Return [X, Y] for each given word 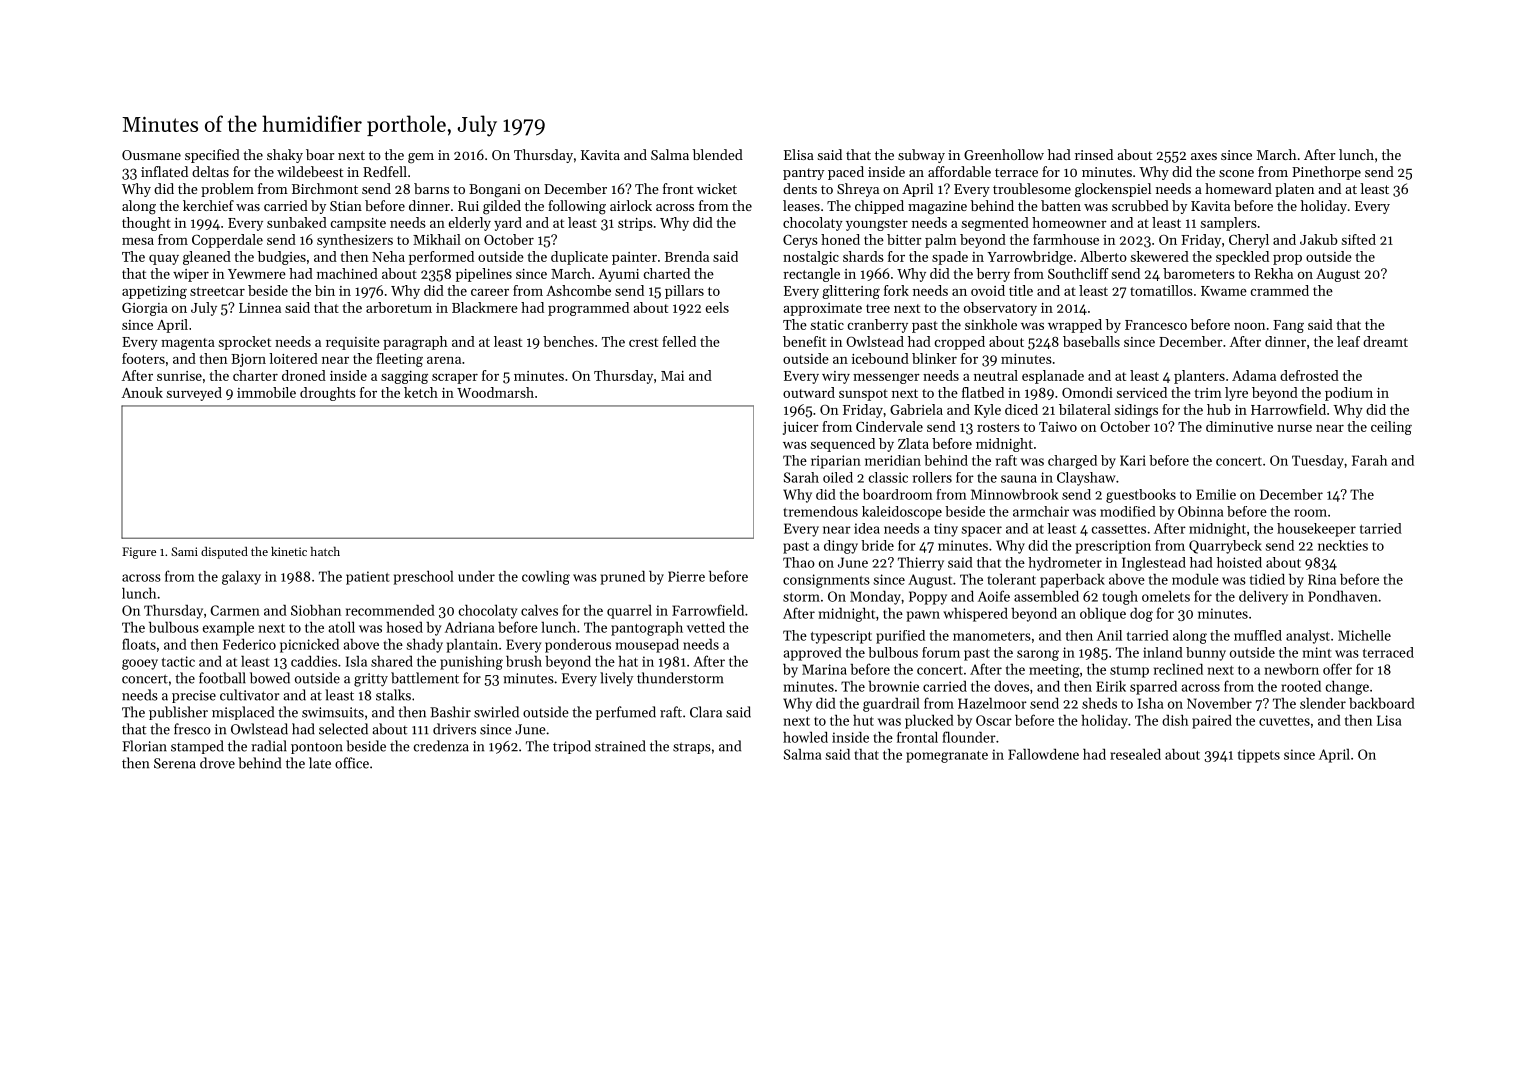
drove [217, 763]
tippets [1259, 756]
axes [1204, 156]
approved [812, 654]
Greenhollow [1004, 154]
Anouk [142, 392]
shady [425, 645]
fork [896, 290]
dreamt [1385, 341]
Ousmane [151, 155]
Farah [1369, 460]
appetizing [154, 292]
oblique [1103, 615]
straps [692, 748]
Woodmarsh [495, 392]
